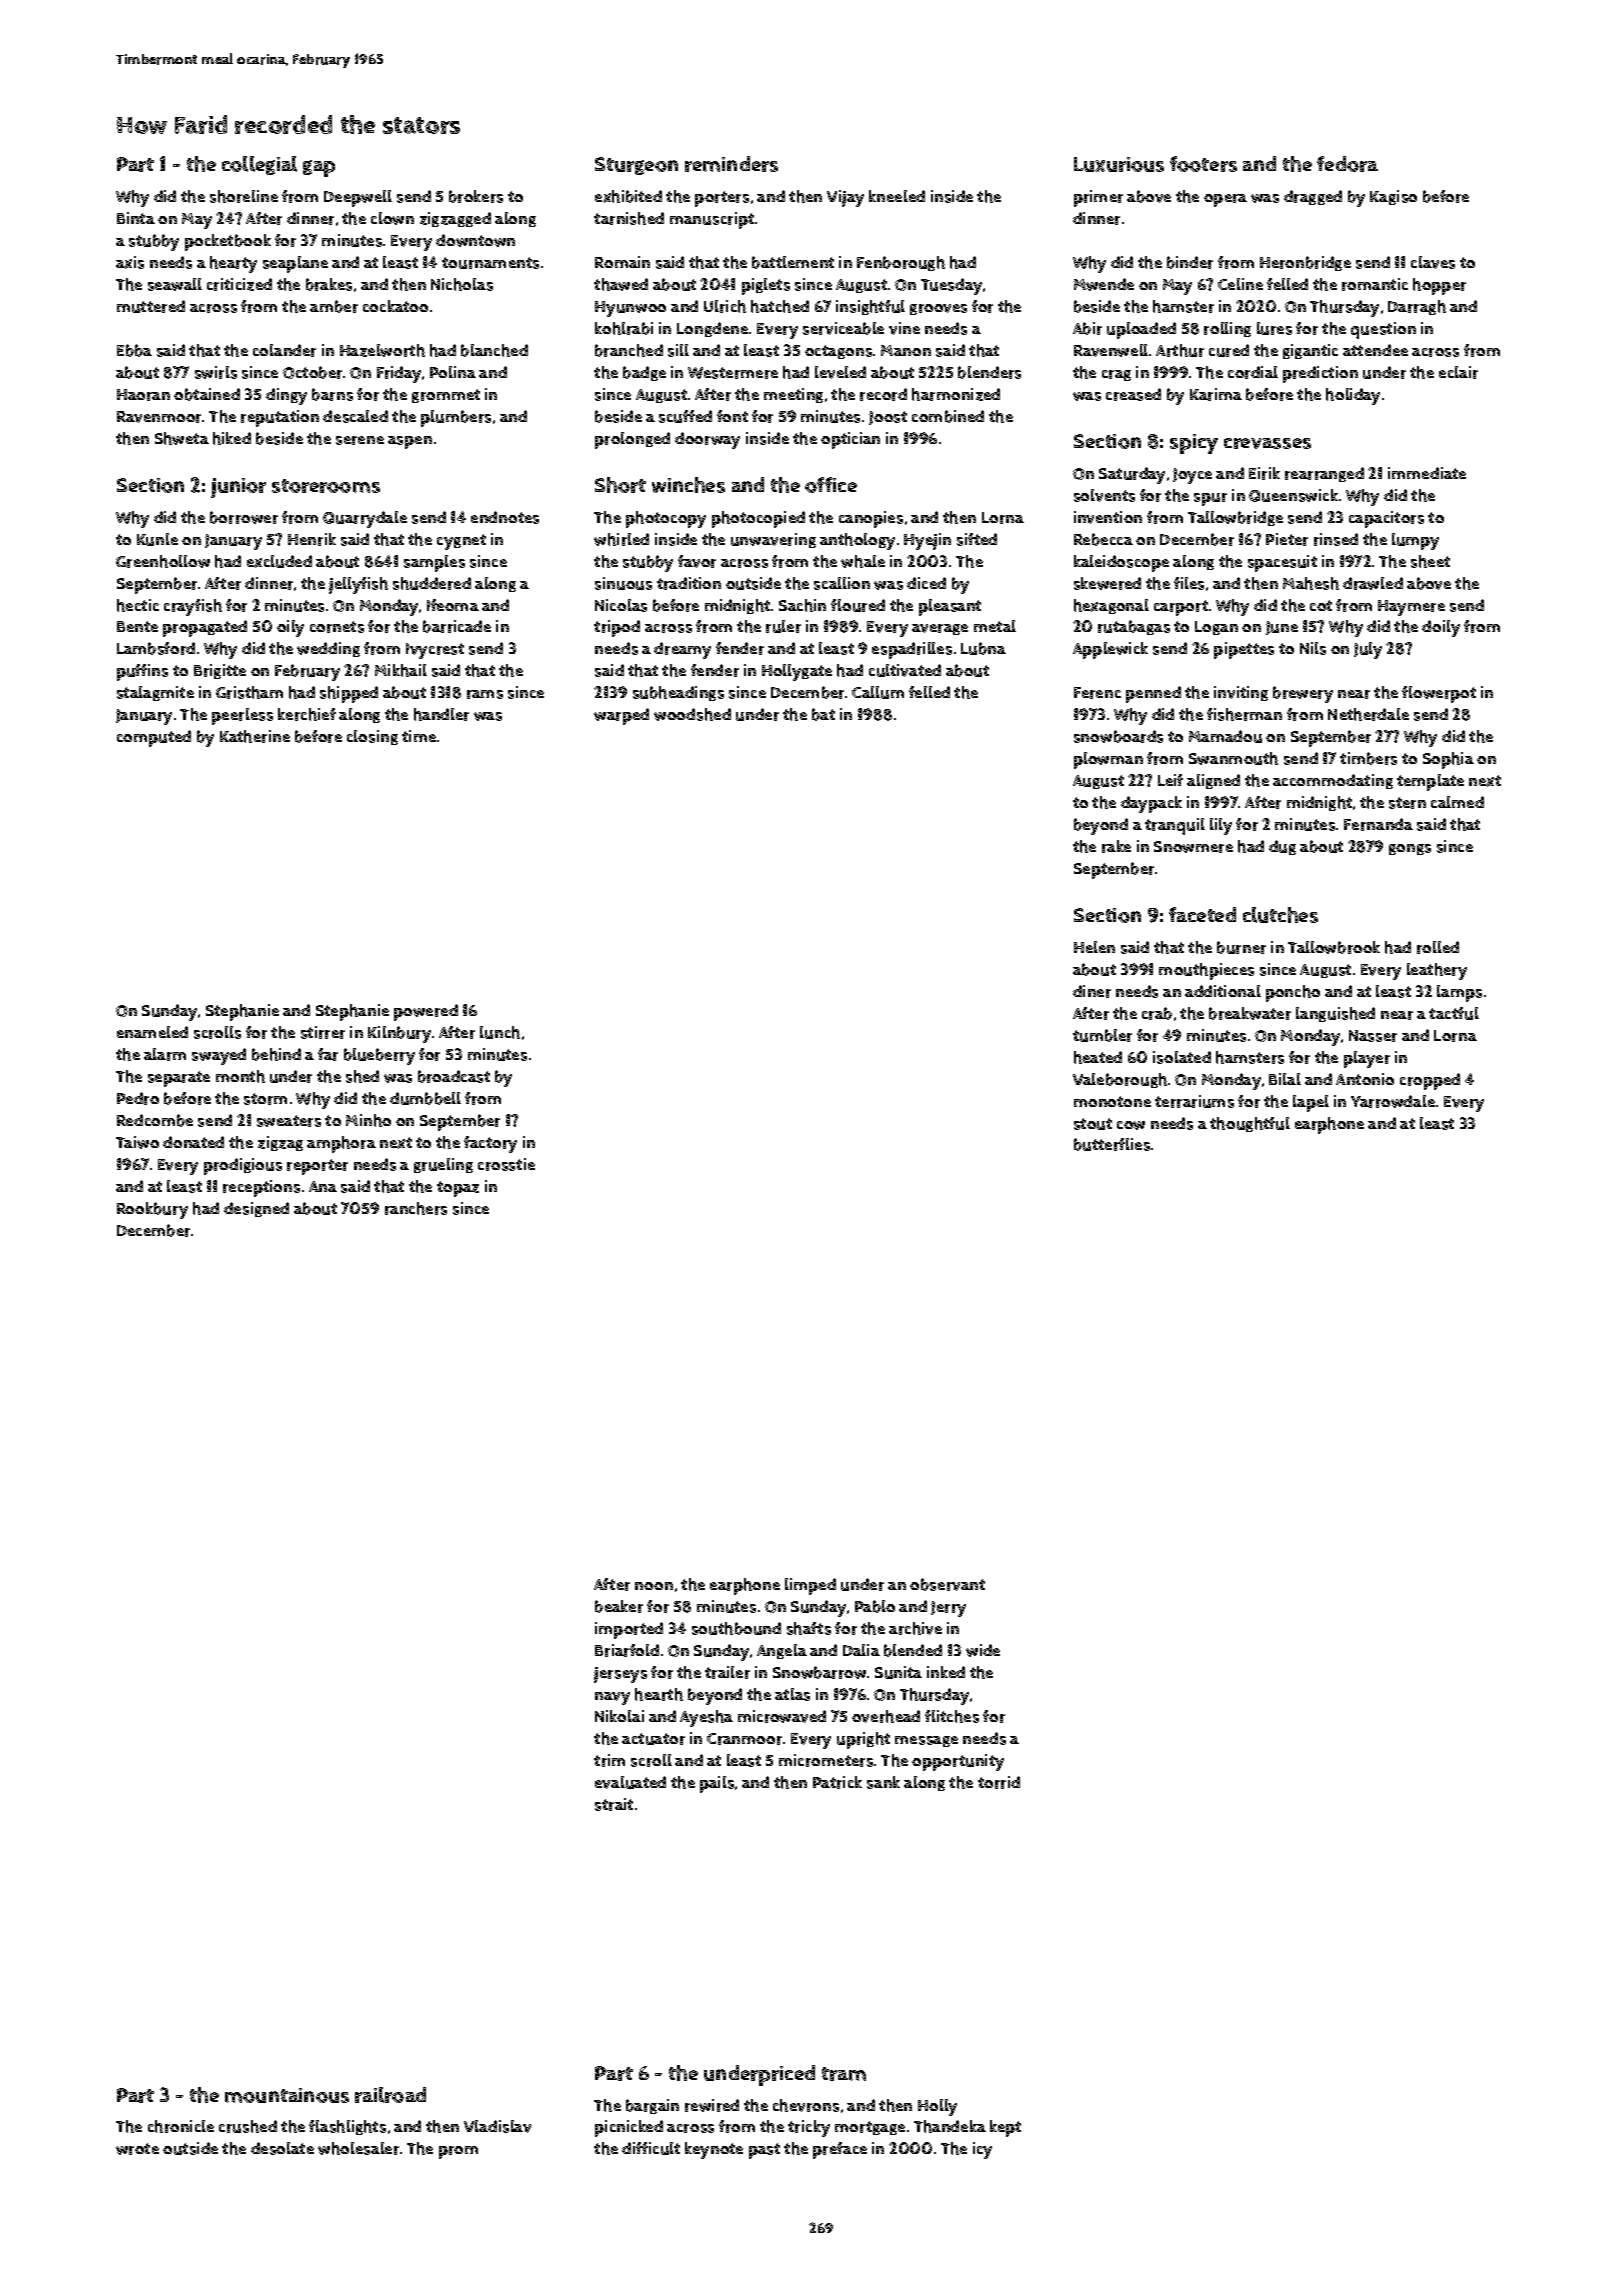 The image size is (1620, 2292). What do you see at coordinates (1092, 991) in the screenshot?
I see `diner` at bounding box center [1092, 991].
